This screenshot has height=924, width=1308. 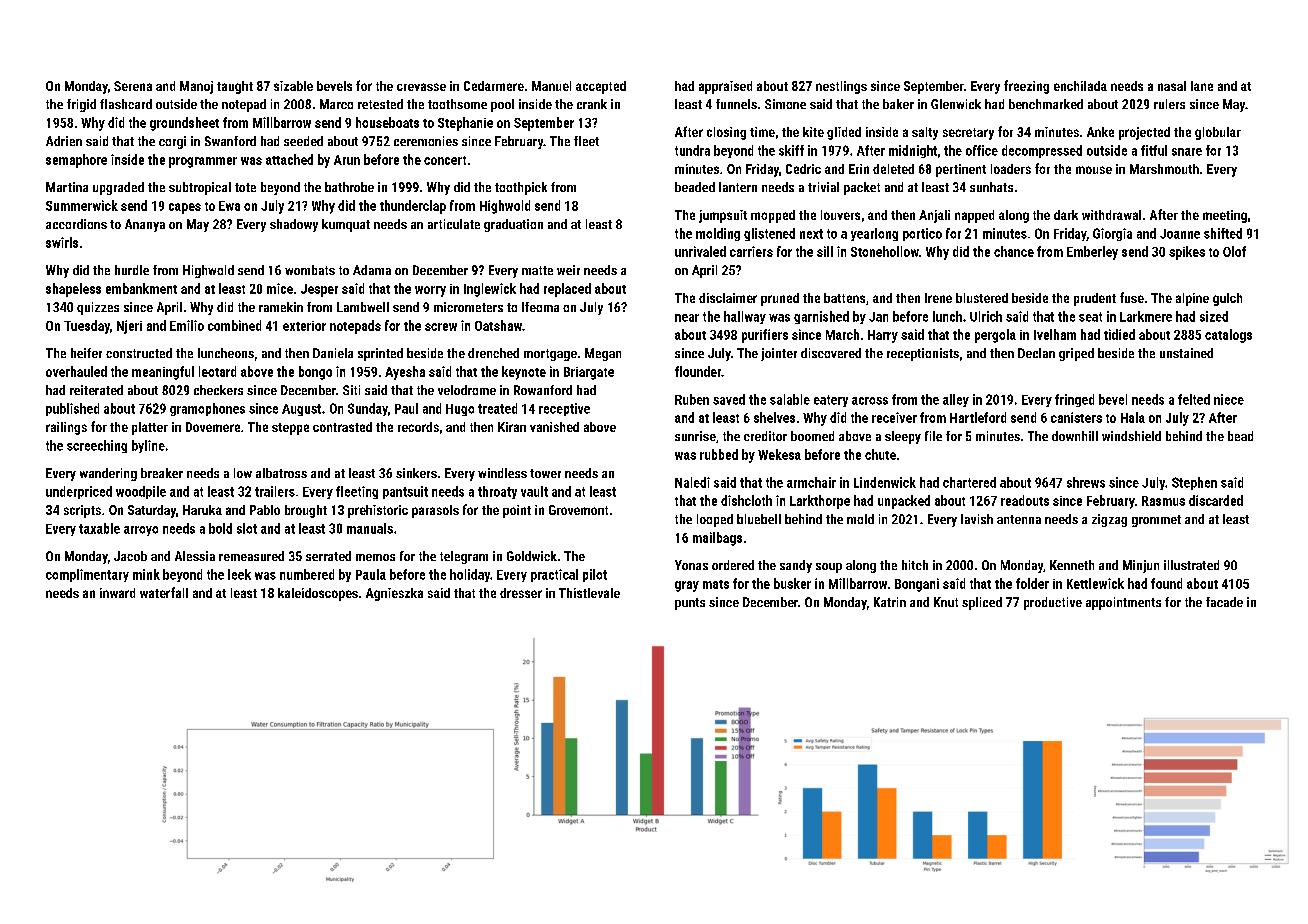 I want to click on taught, so click(x=235, y=87).
